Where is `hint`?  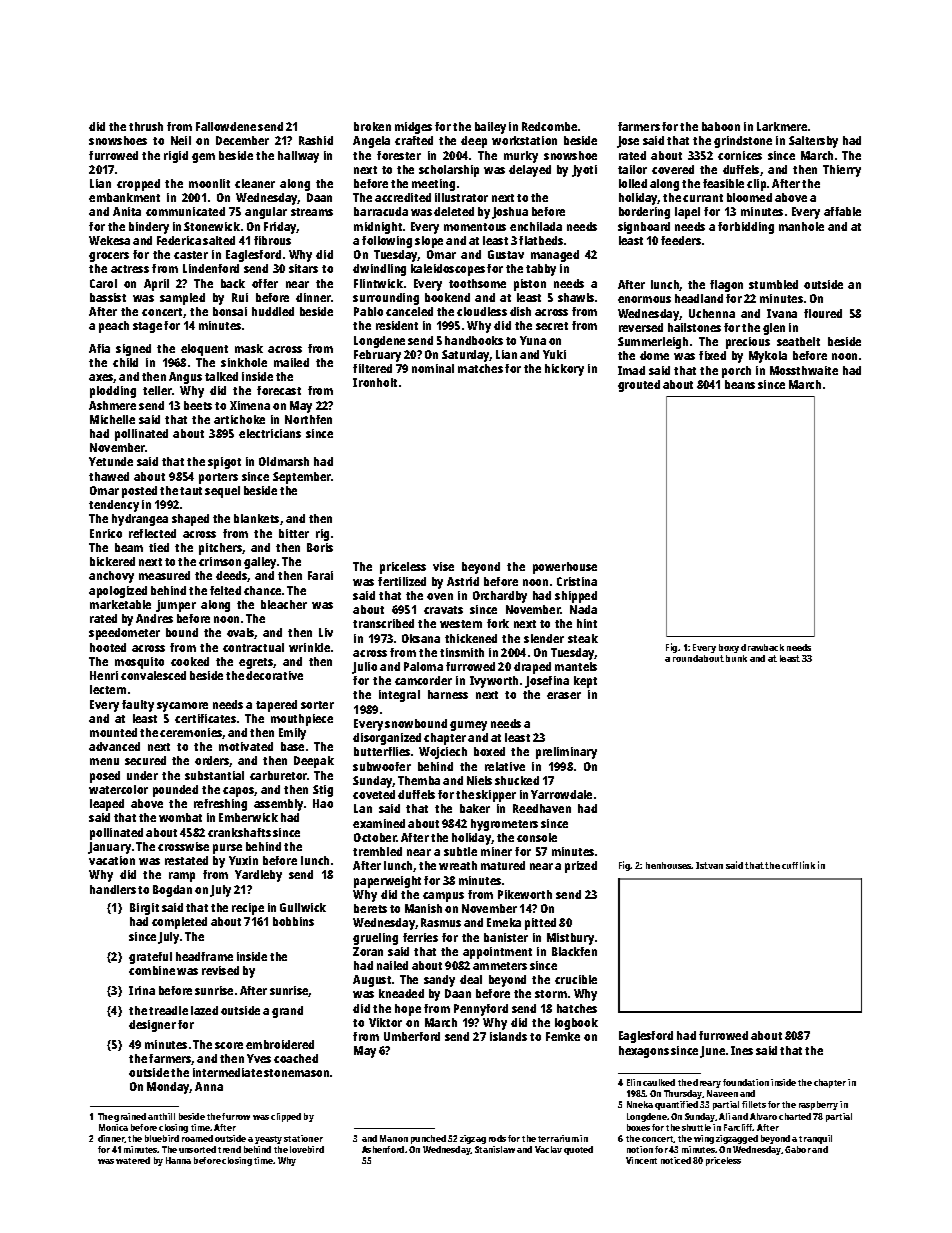 hint is located at coordinates (587, 623).
